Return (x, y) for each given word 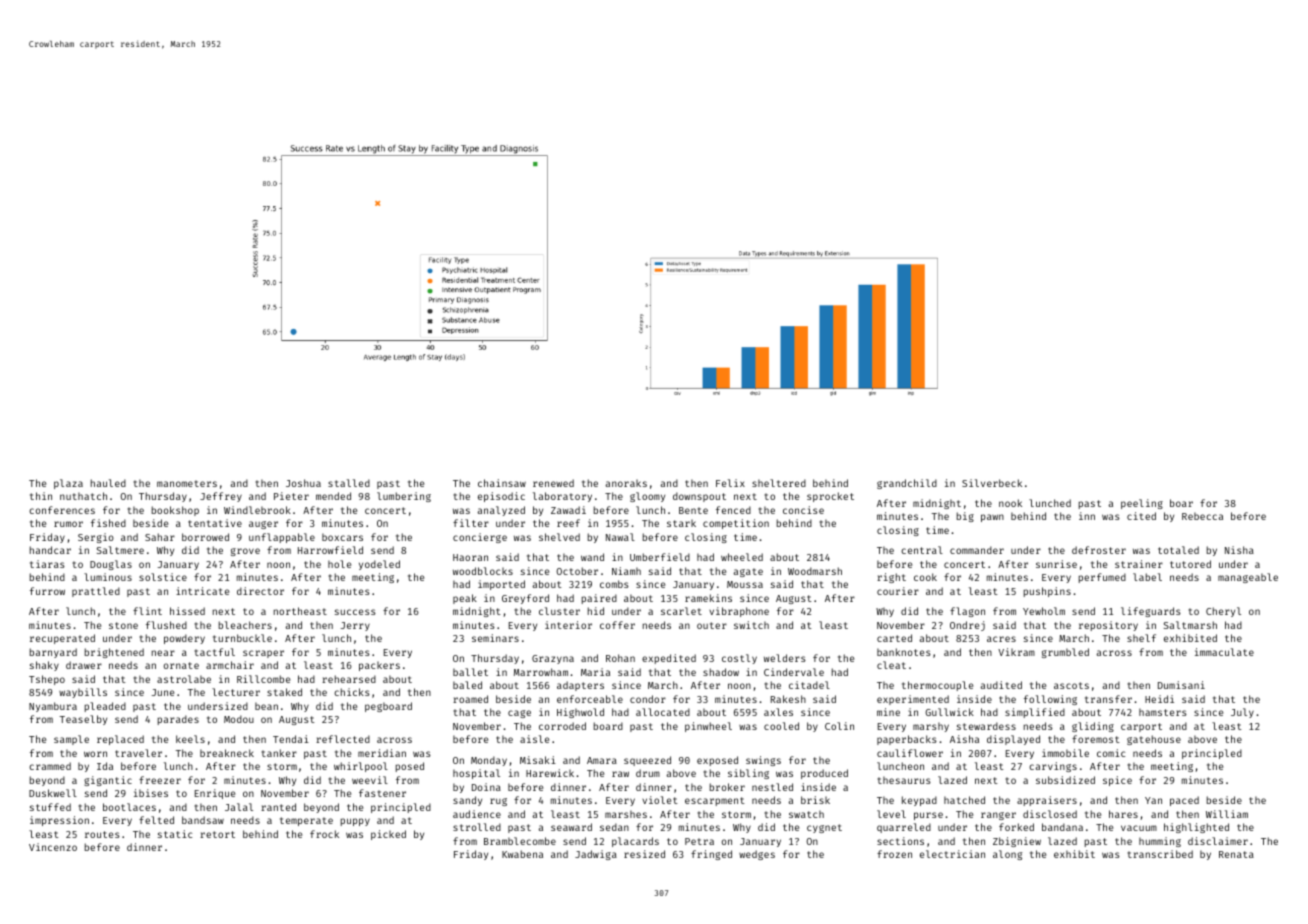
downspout (699, 497)
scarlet (681, 611)
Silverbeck (992, 483)
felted (156, 820)
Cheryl (1223, 612)
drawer (84, 665)
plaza (68, 484)
